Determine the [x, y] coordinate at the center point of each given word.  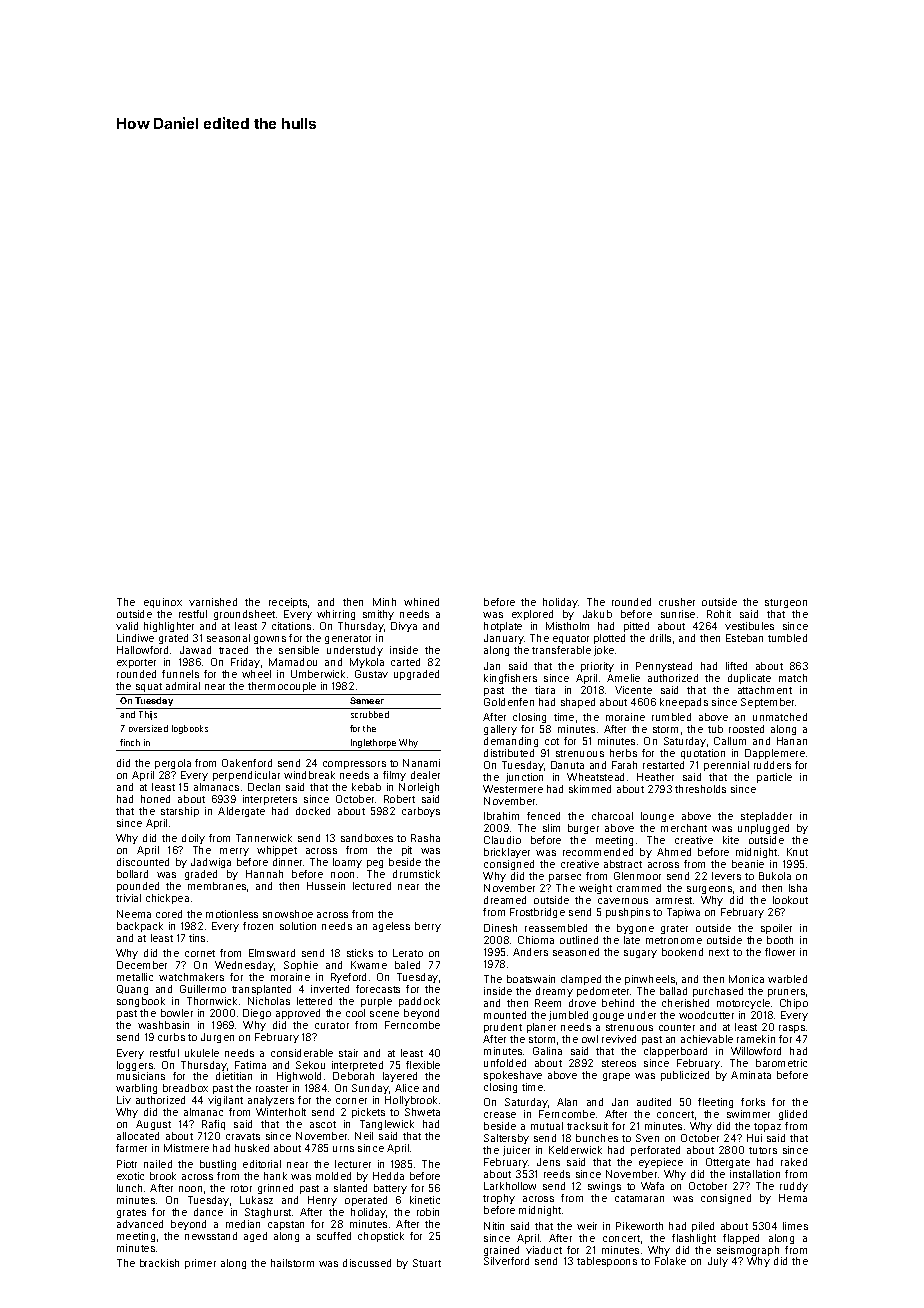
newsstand [211, 1236]
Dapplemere [775, 754]
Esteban [744, 638]
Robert [399, 799]
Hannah [264, 874]
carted [405, 662]
